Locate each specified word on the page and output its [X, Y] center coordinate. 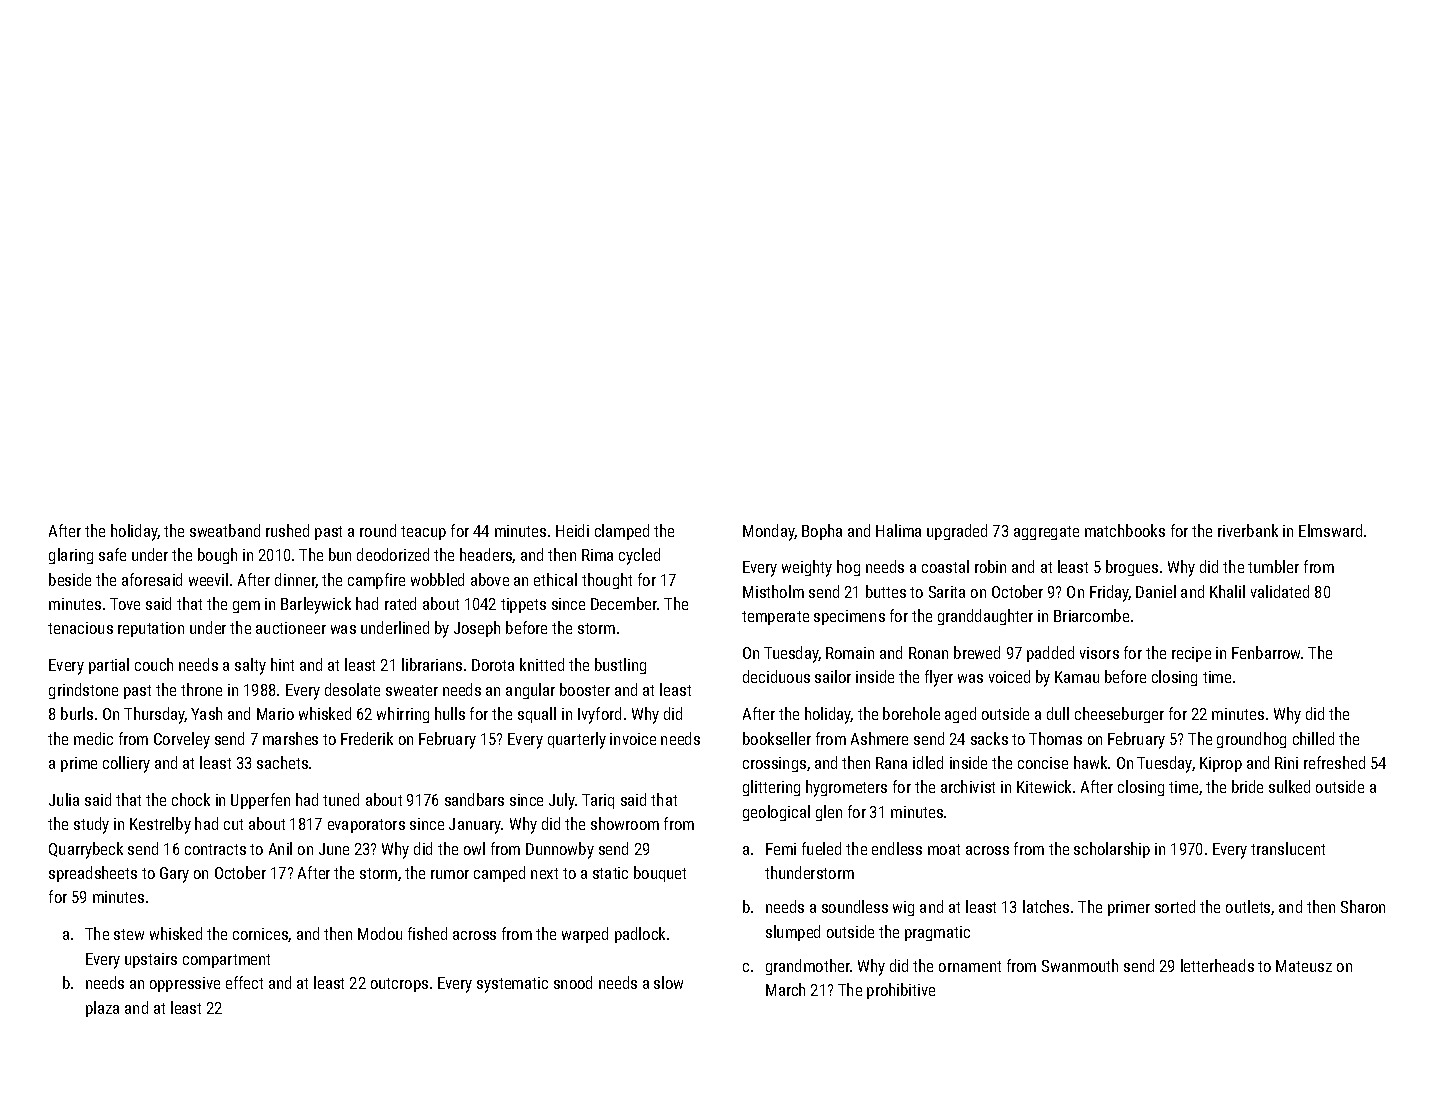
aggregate [1046, 533]
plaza [102, 1009]
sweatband [225, 530]
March [785, 989]
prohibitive [901, 991]
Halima [898, 530]
